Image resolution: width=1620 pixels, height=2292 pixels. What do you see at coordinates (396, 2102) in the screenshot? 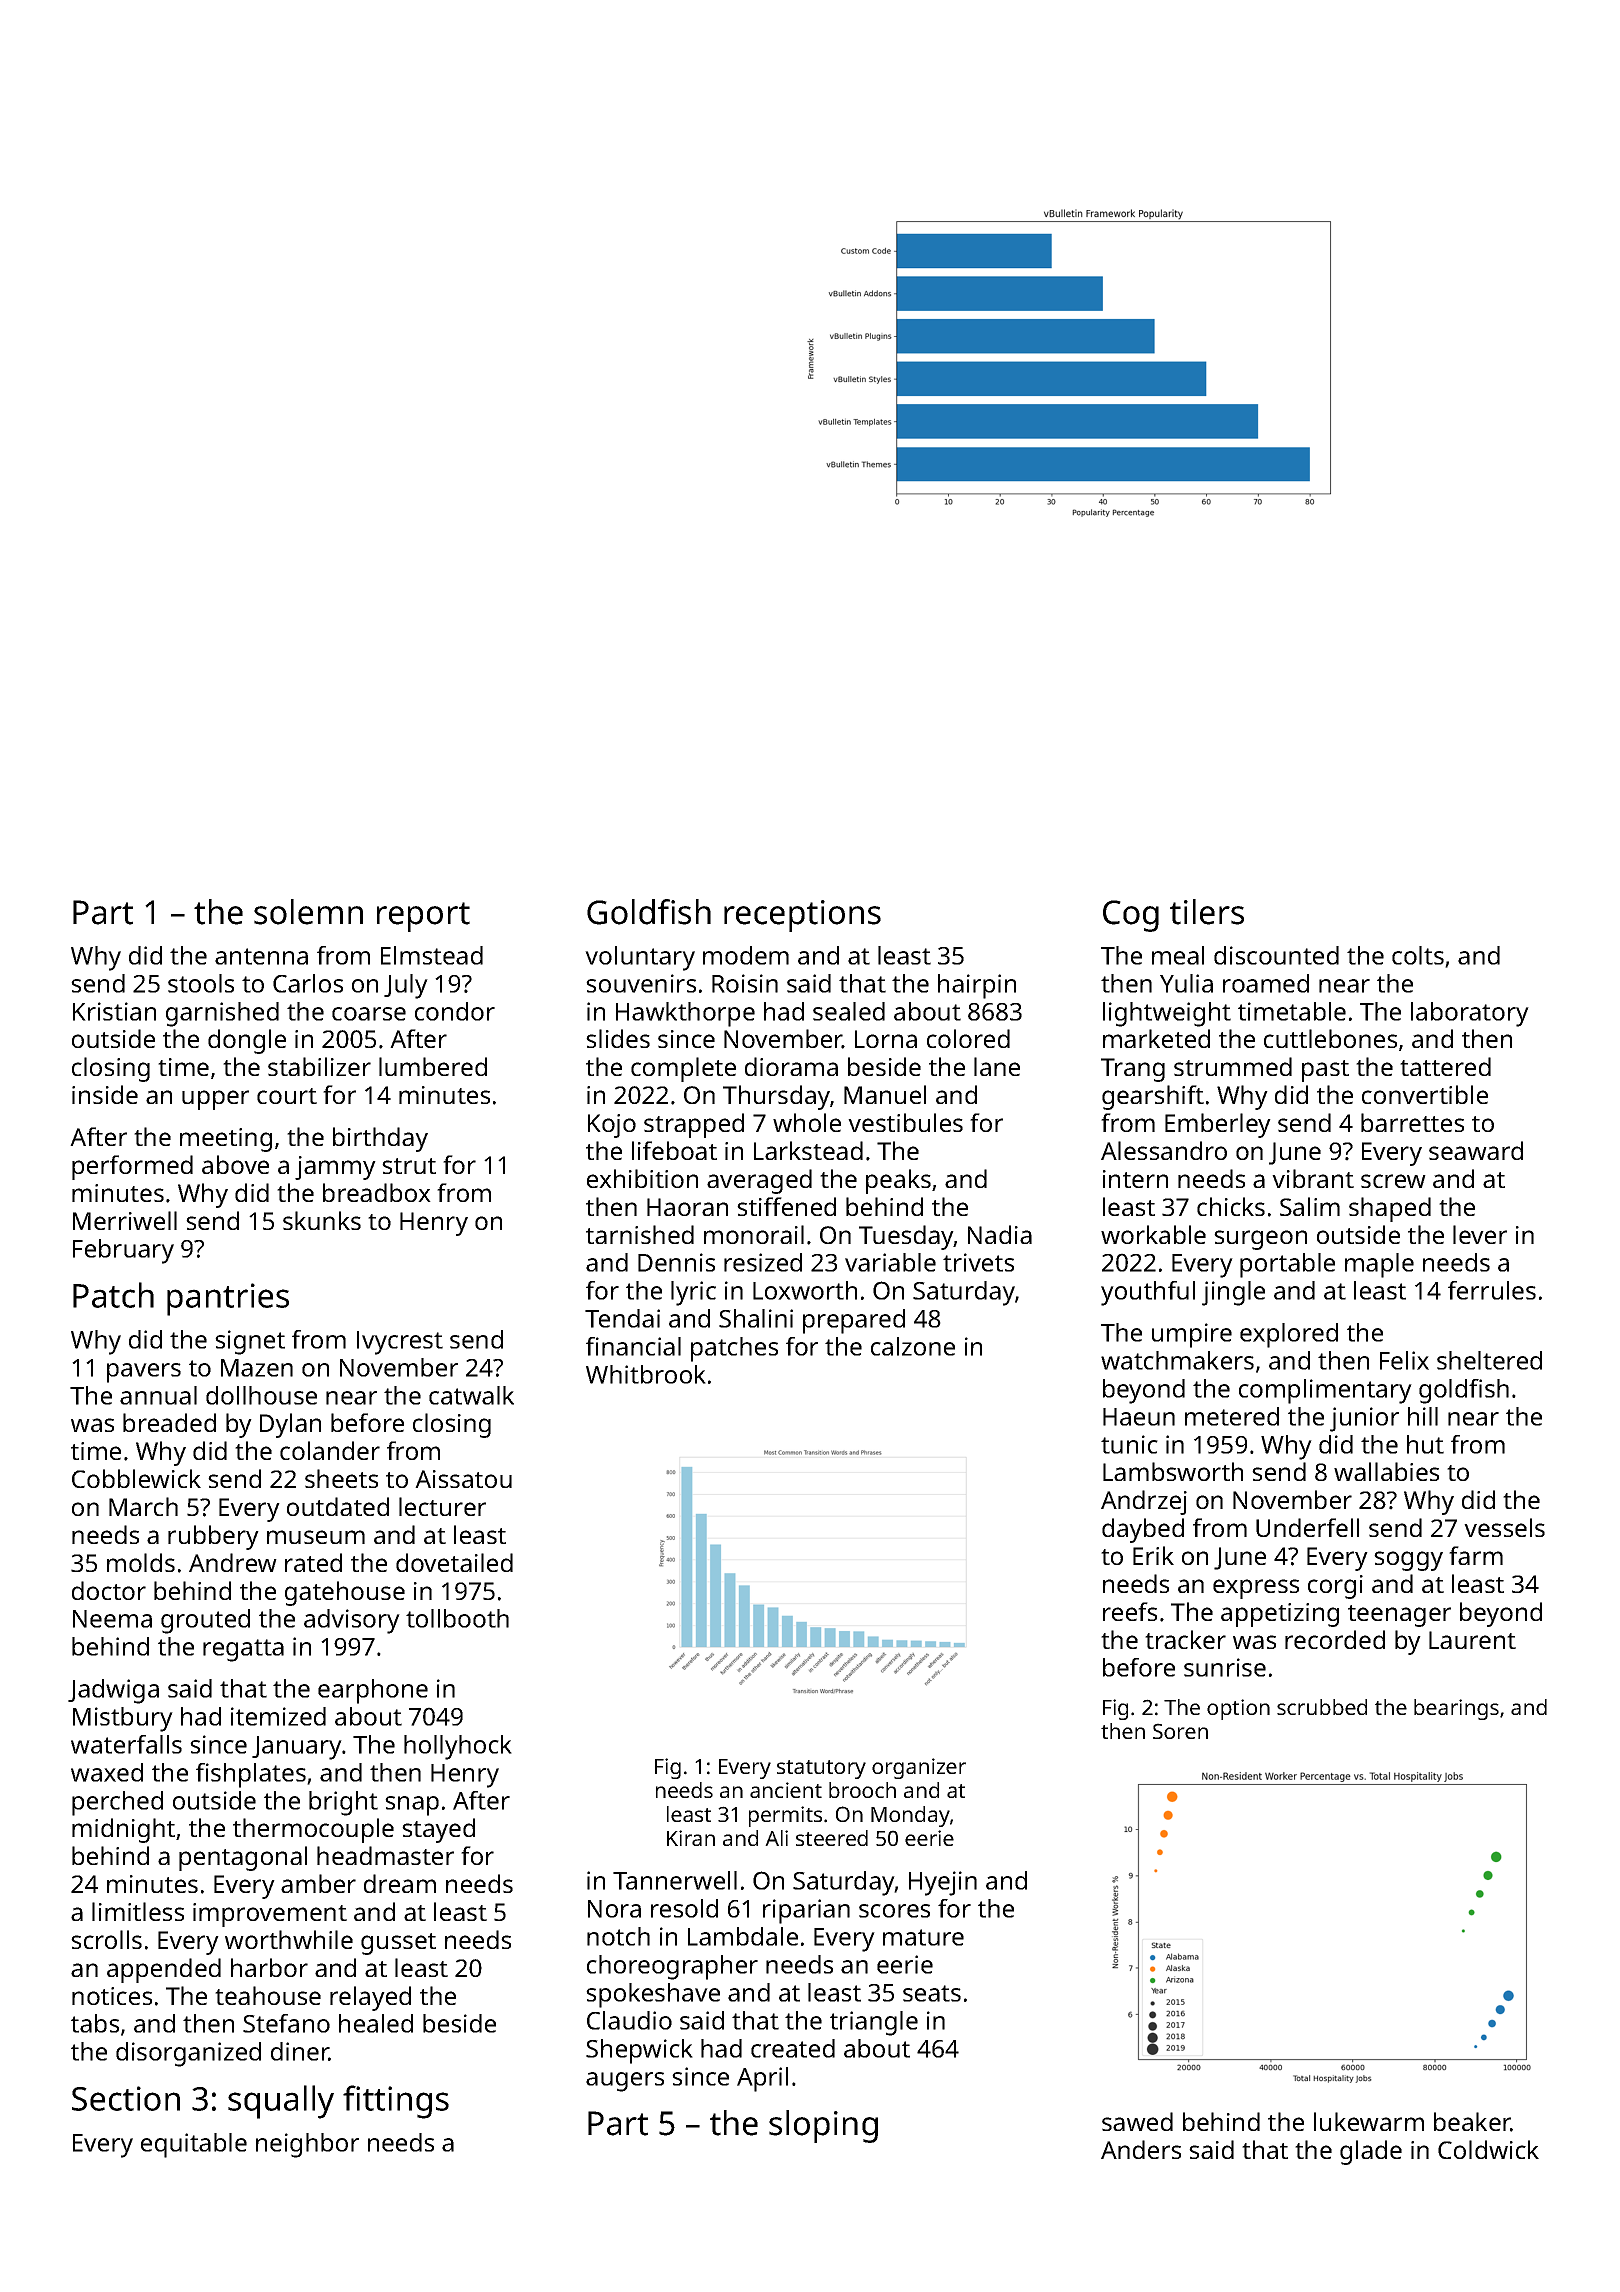
I see `fittings` at bounding box center [396, 2102].
